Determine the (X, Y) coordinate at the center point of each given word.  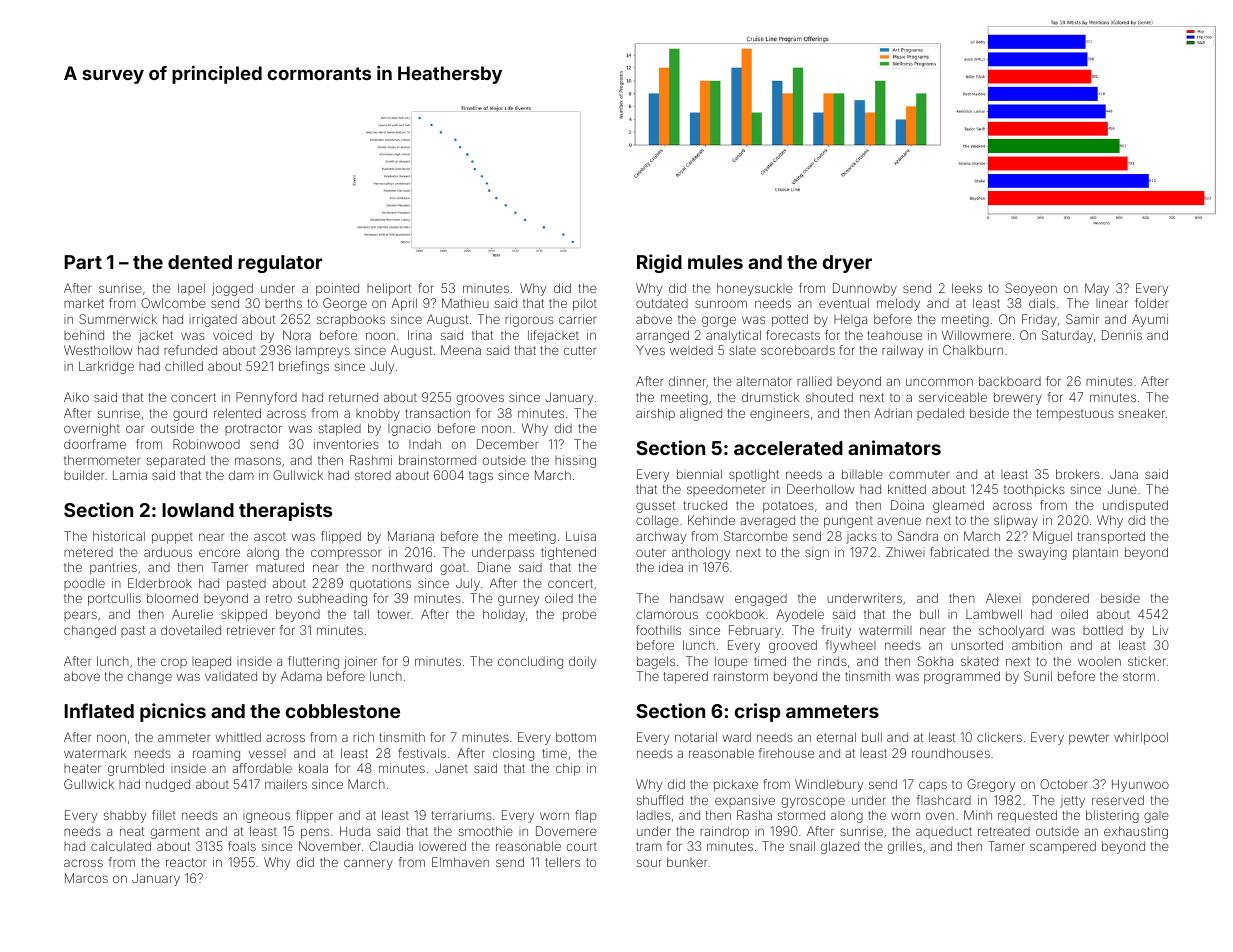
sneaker (1142, 413)
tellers (562, 862)
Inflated (99, 710)
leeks (967, 288)
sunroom (721, 304)
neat (132, 831)
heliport (389, 289)
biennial (699, 474)
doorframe (95, 444)
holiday (504, 615)
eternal (836, 737)
